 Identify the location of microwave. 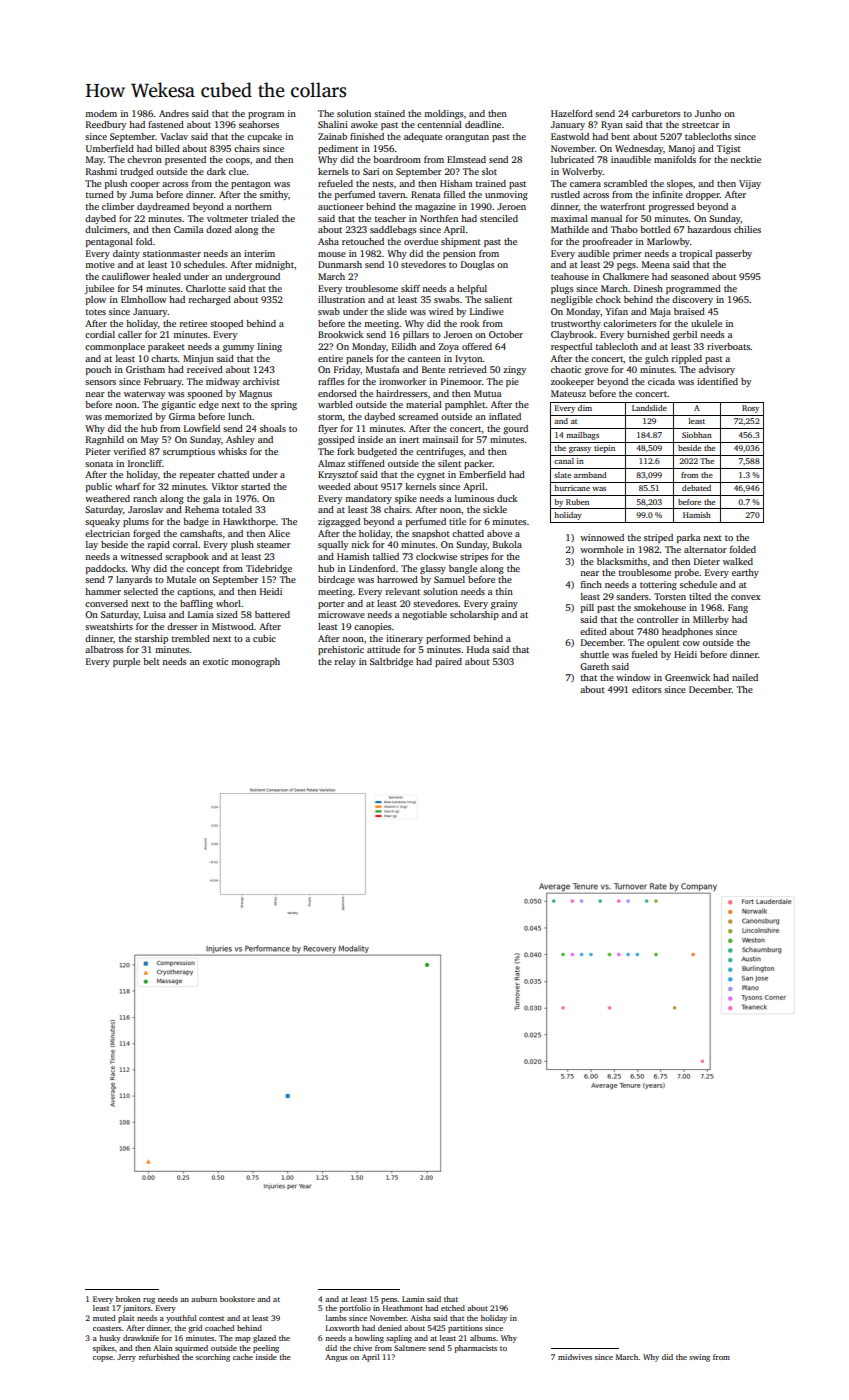
(341, 614).
